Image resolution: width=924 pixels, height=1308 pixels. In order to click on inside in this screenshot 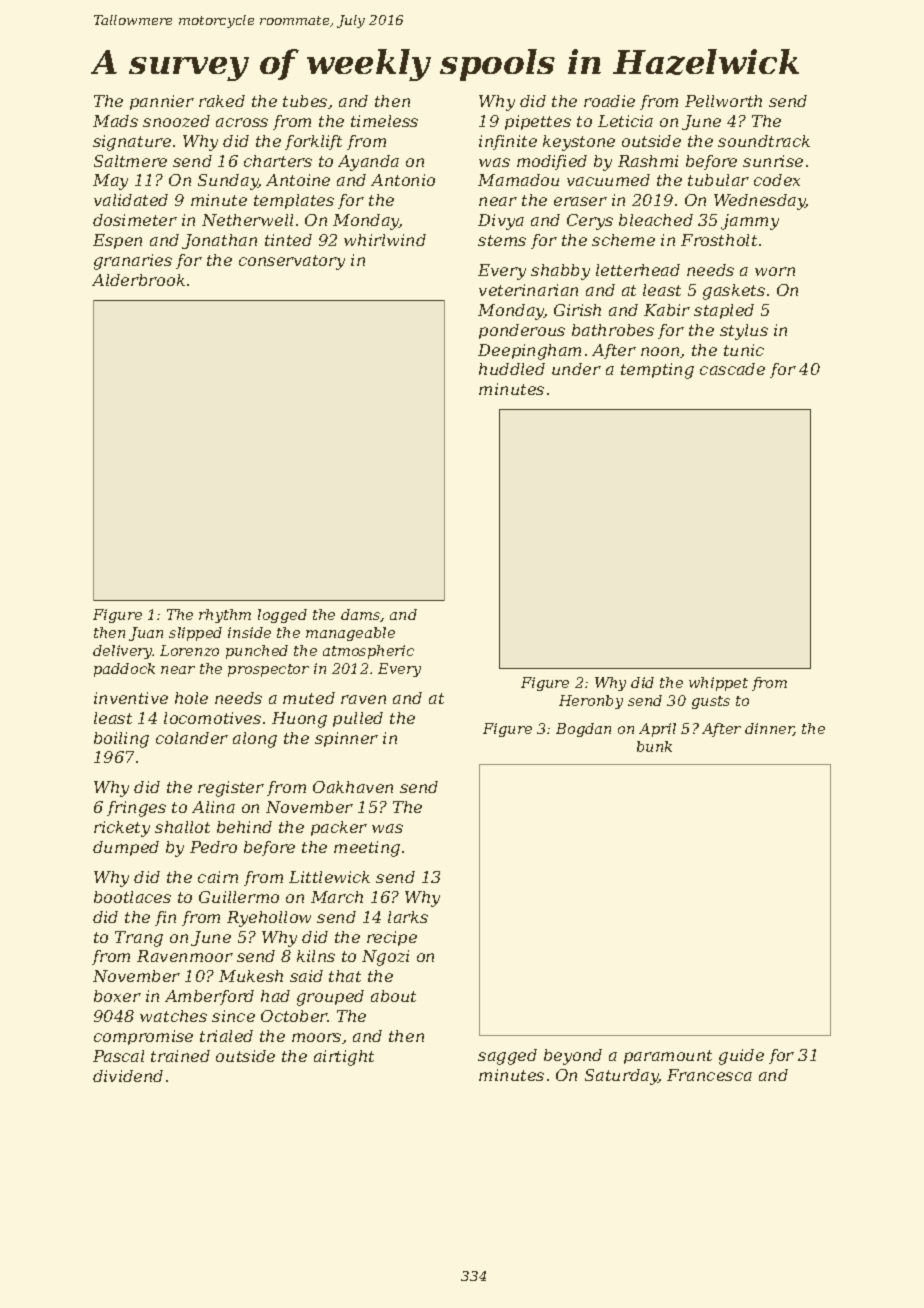, I will do `click(249, 632)`.
